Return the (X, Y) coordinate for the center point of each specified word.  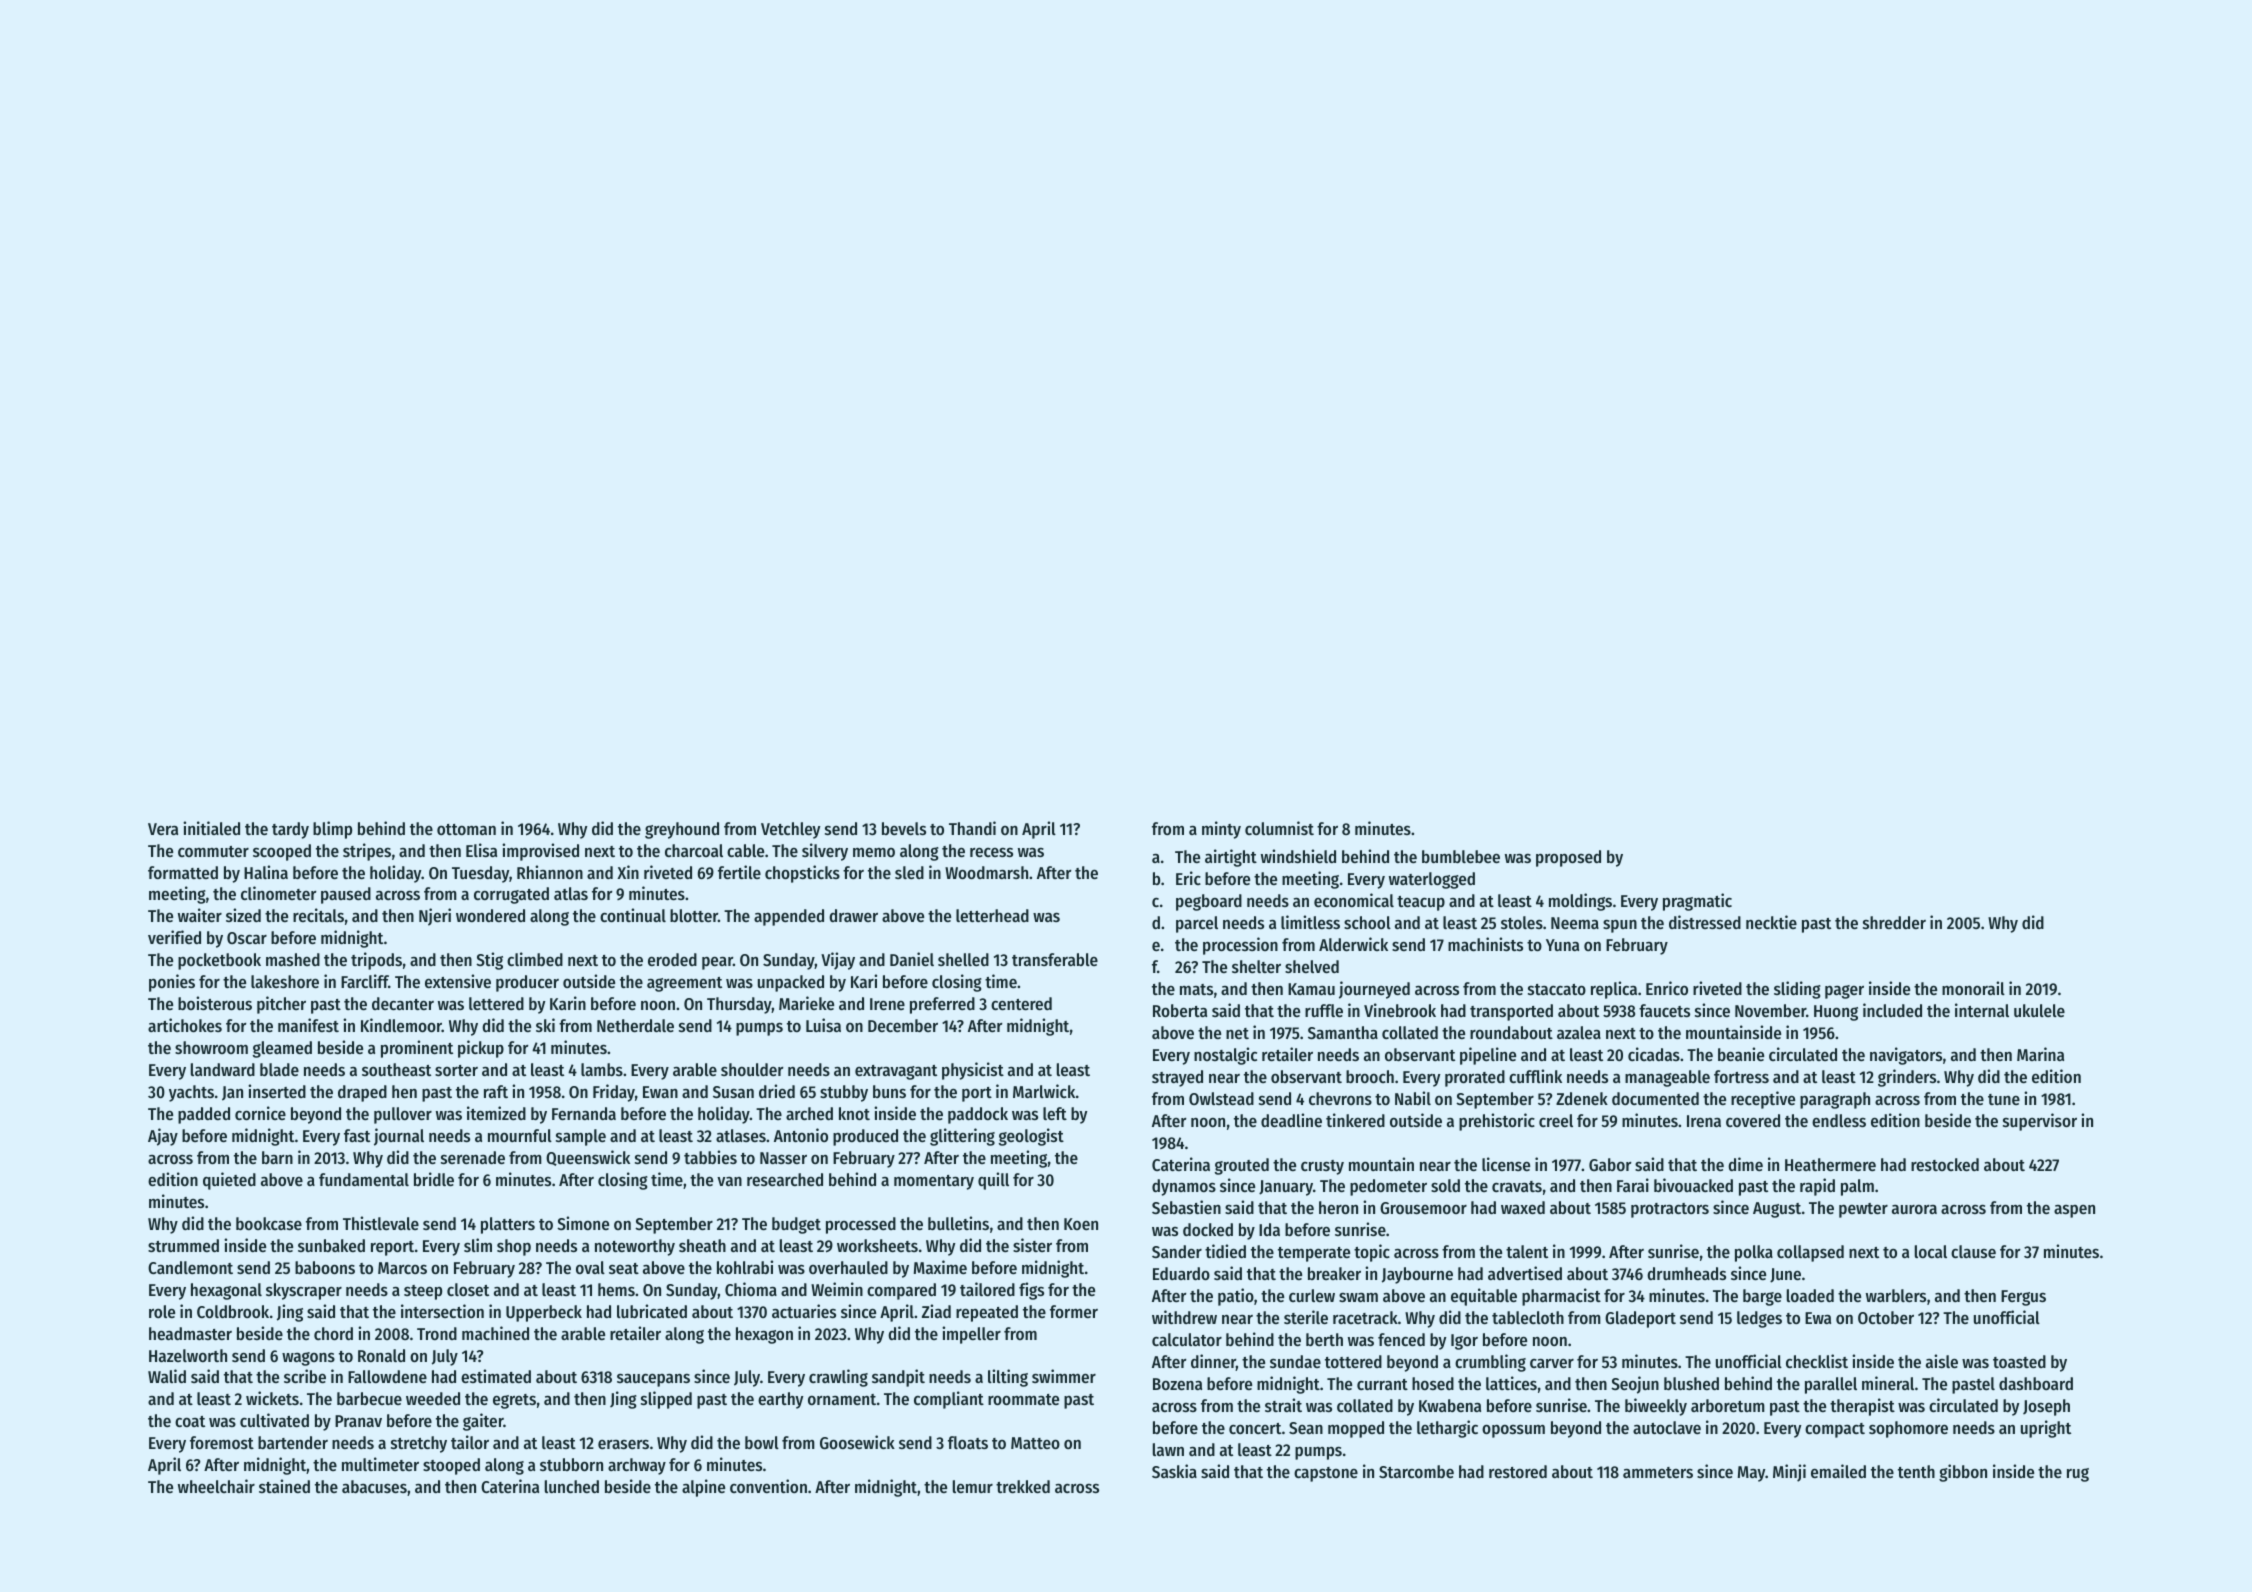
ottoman (466, 829)
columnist (1279, 828)
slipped (666, 1400)
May (1751, 1474)
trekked (1023, 1486)
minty (1221, 830)
